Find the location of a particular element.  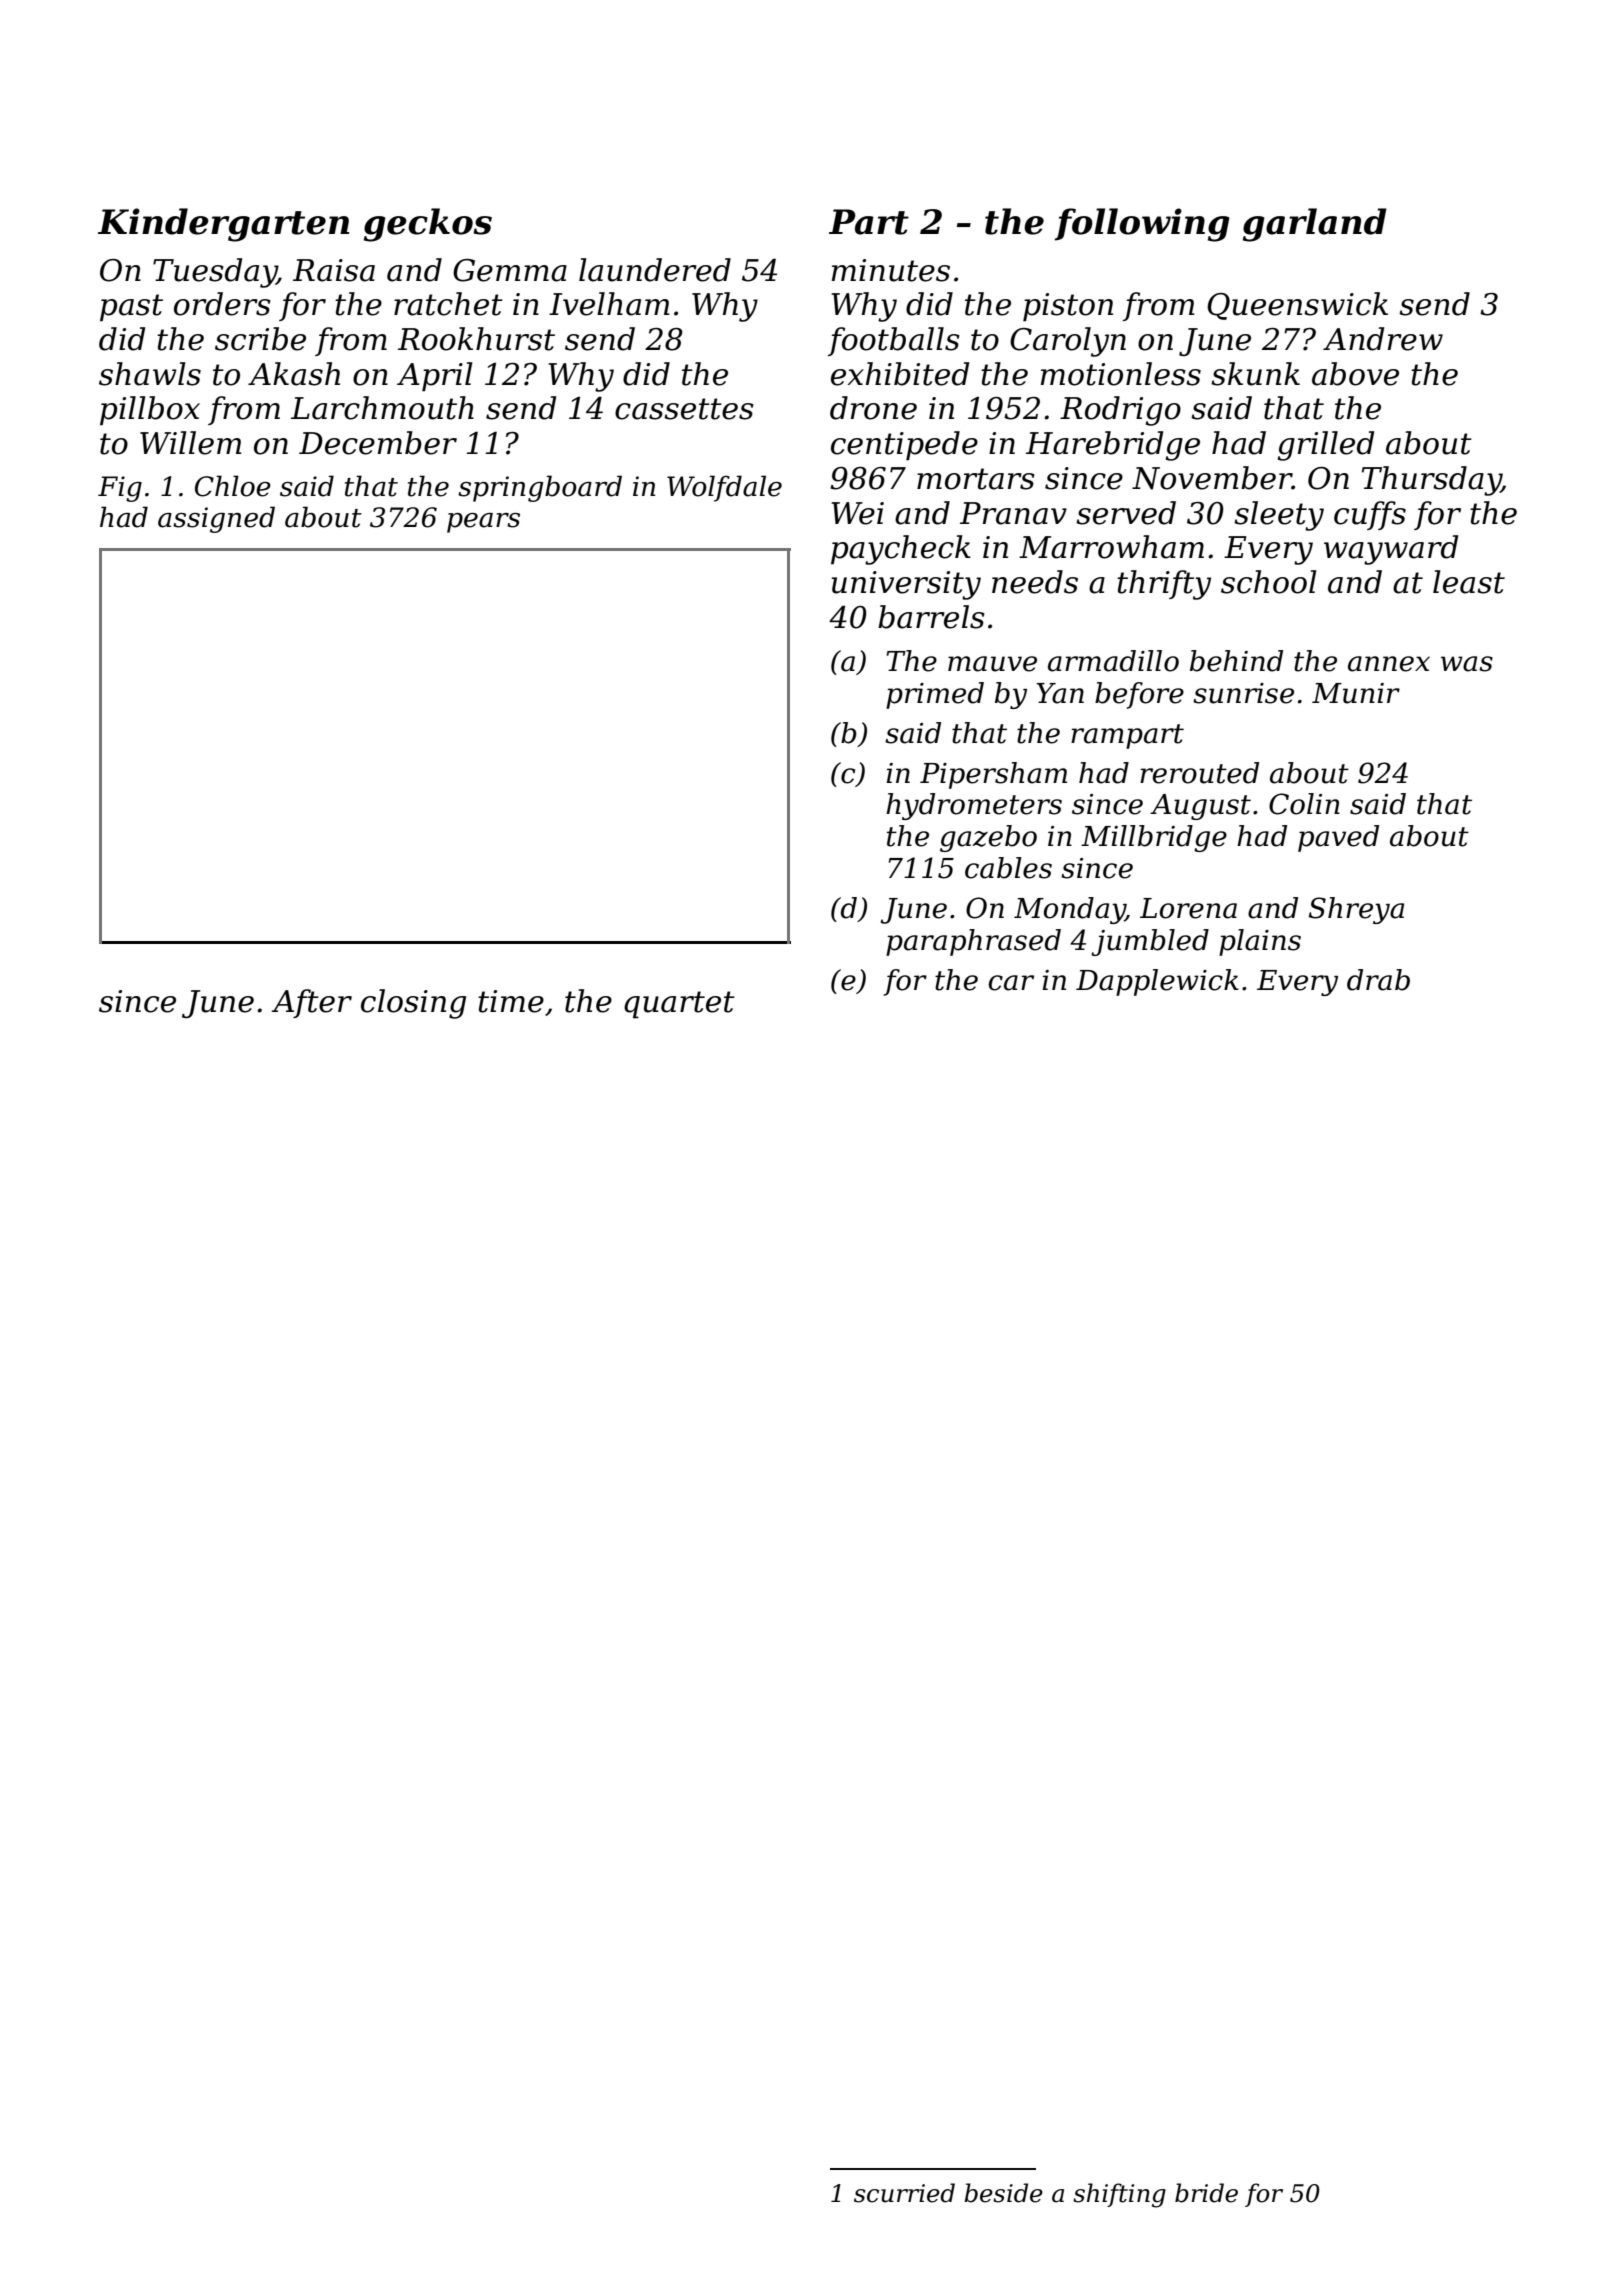

scurried is located at coordinates (904, 2193).
